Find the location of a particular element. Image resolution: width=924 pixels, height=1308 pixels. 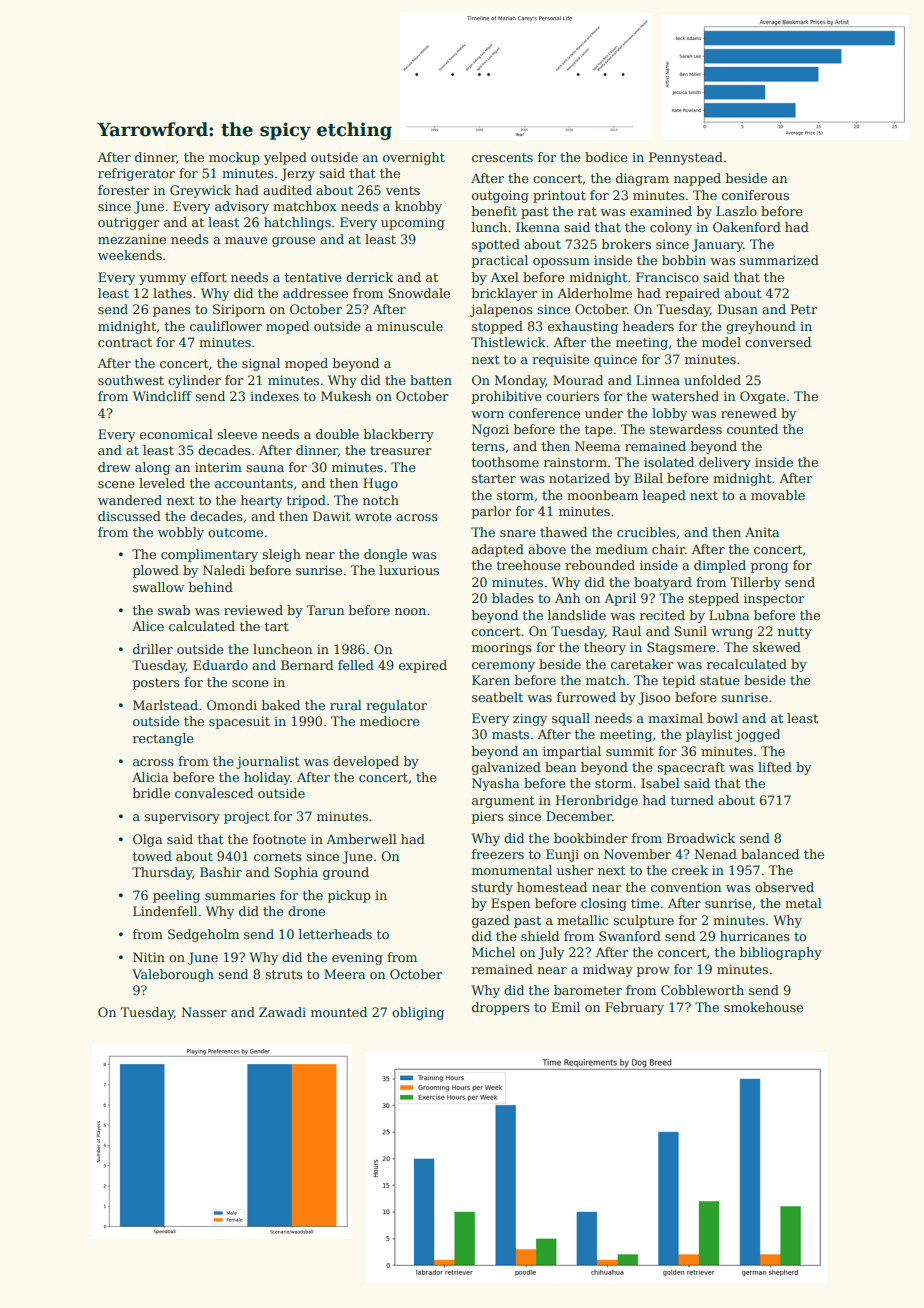

napped is located at coordinates (697, 179).
